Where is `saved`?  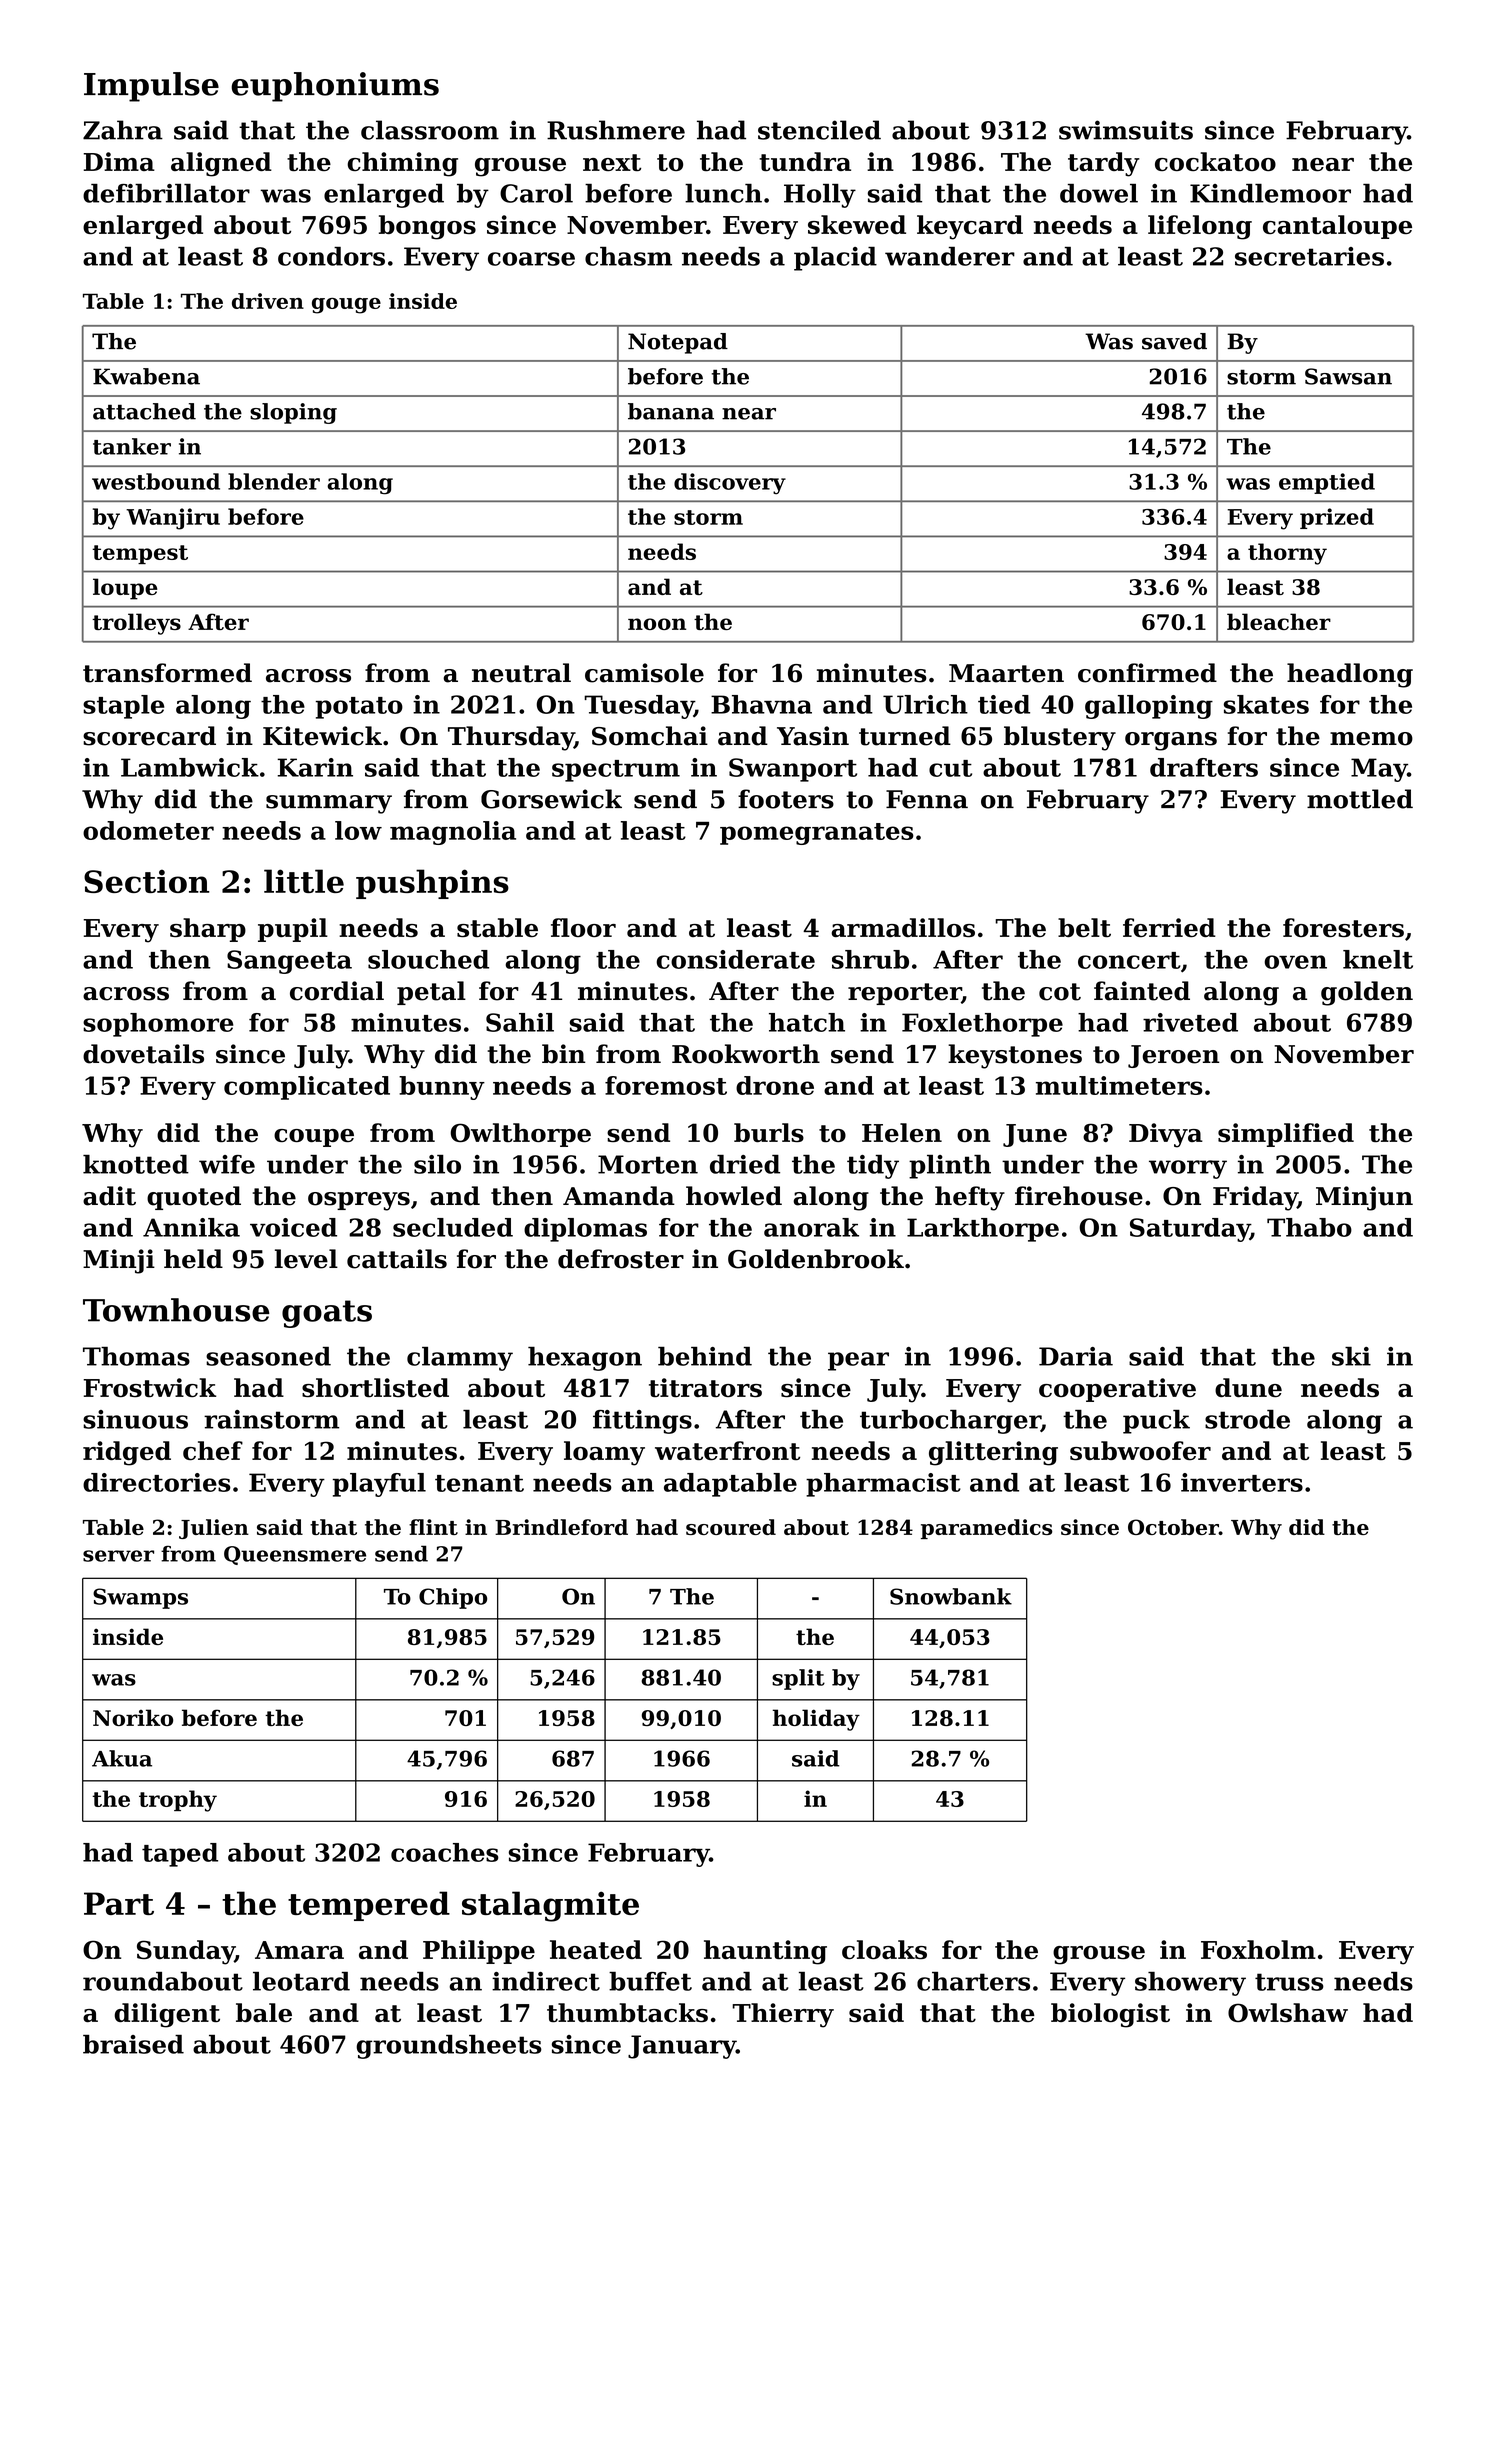
saved is located at coordinates (1174, 341).
